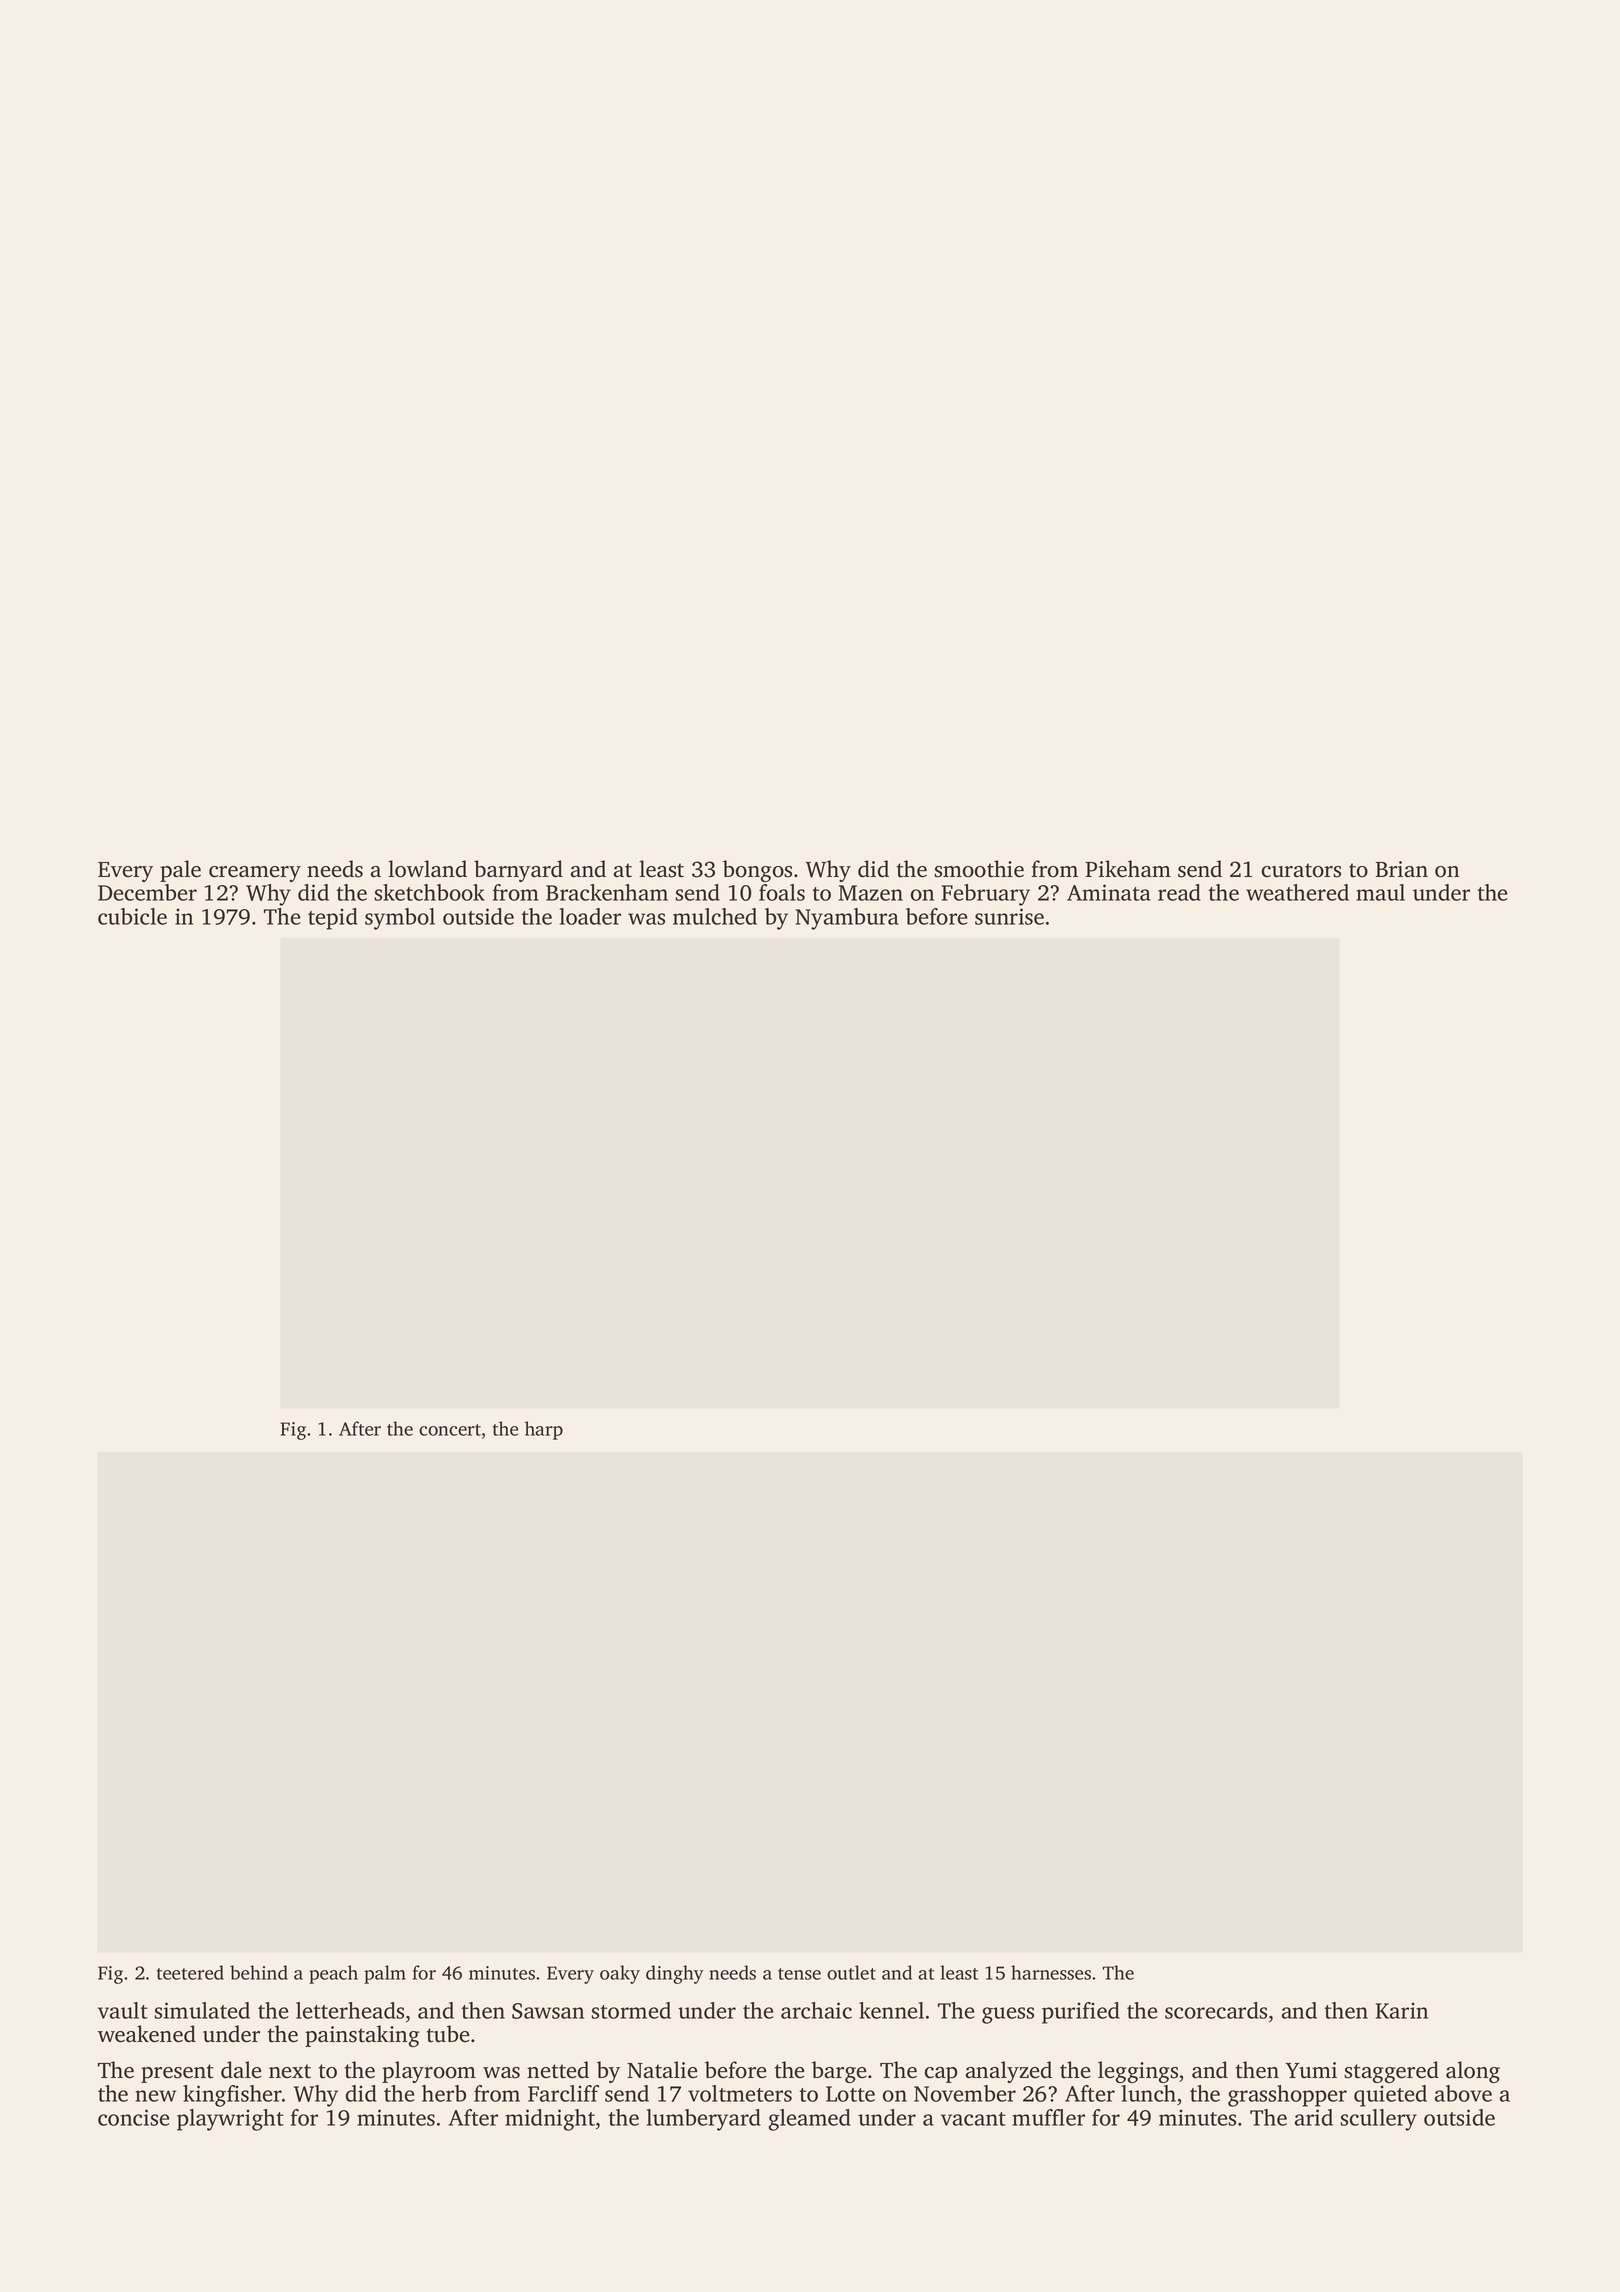 The height and width of the page is (2292, 1620). Describe the element at coordinates (450, 1430) in the page. I see `concert` at that location.
